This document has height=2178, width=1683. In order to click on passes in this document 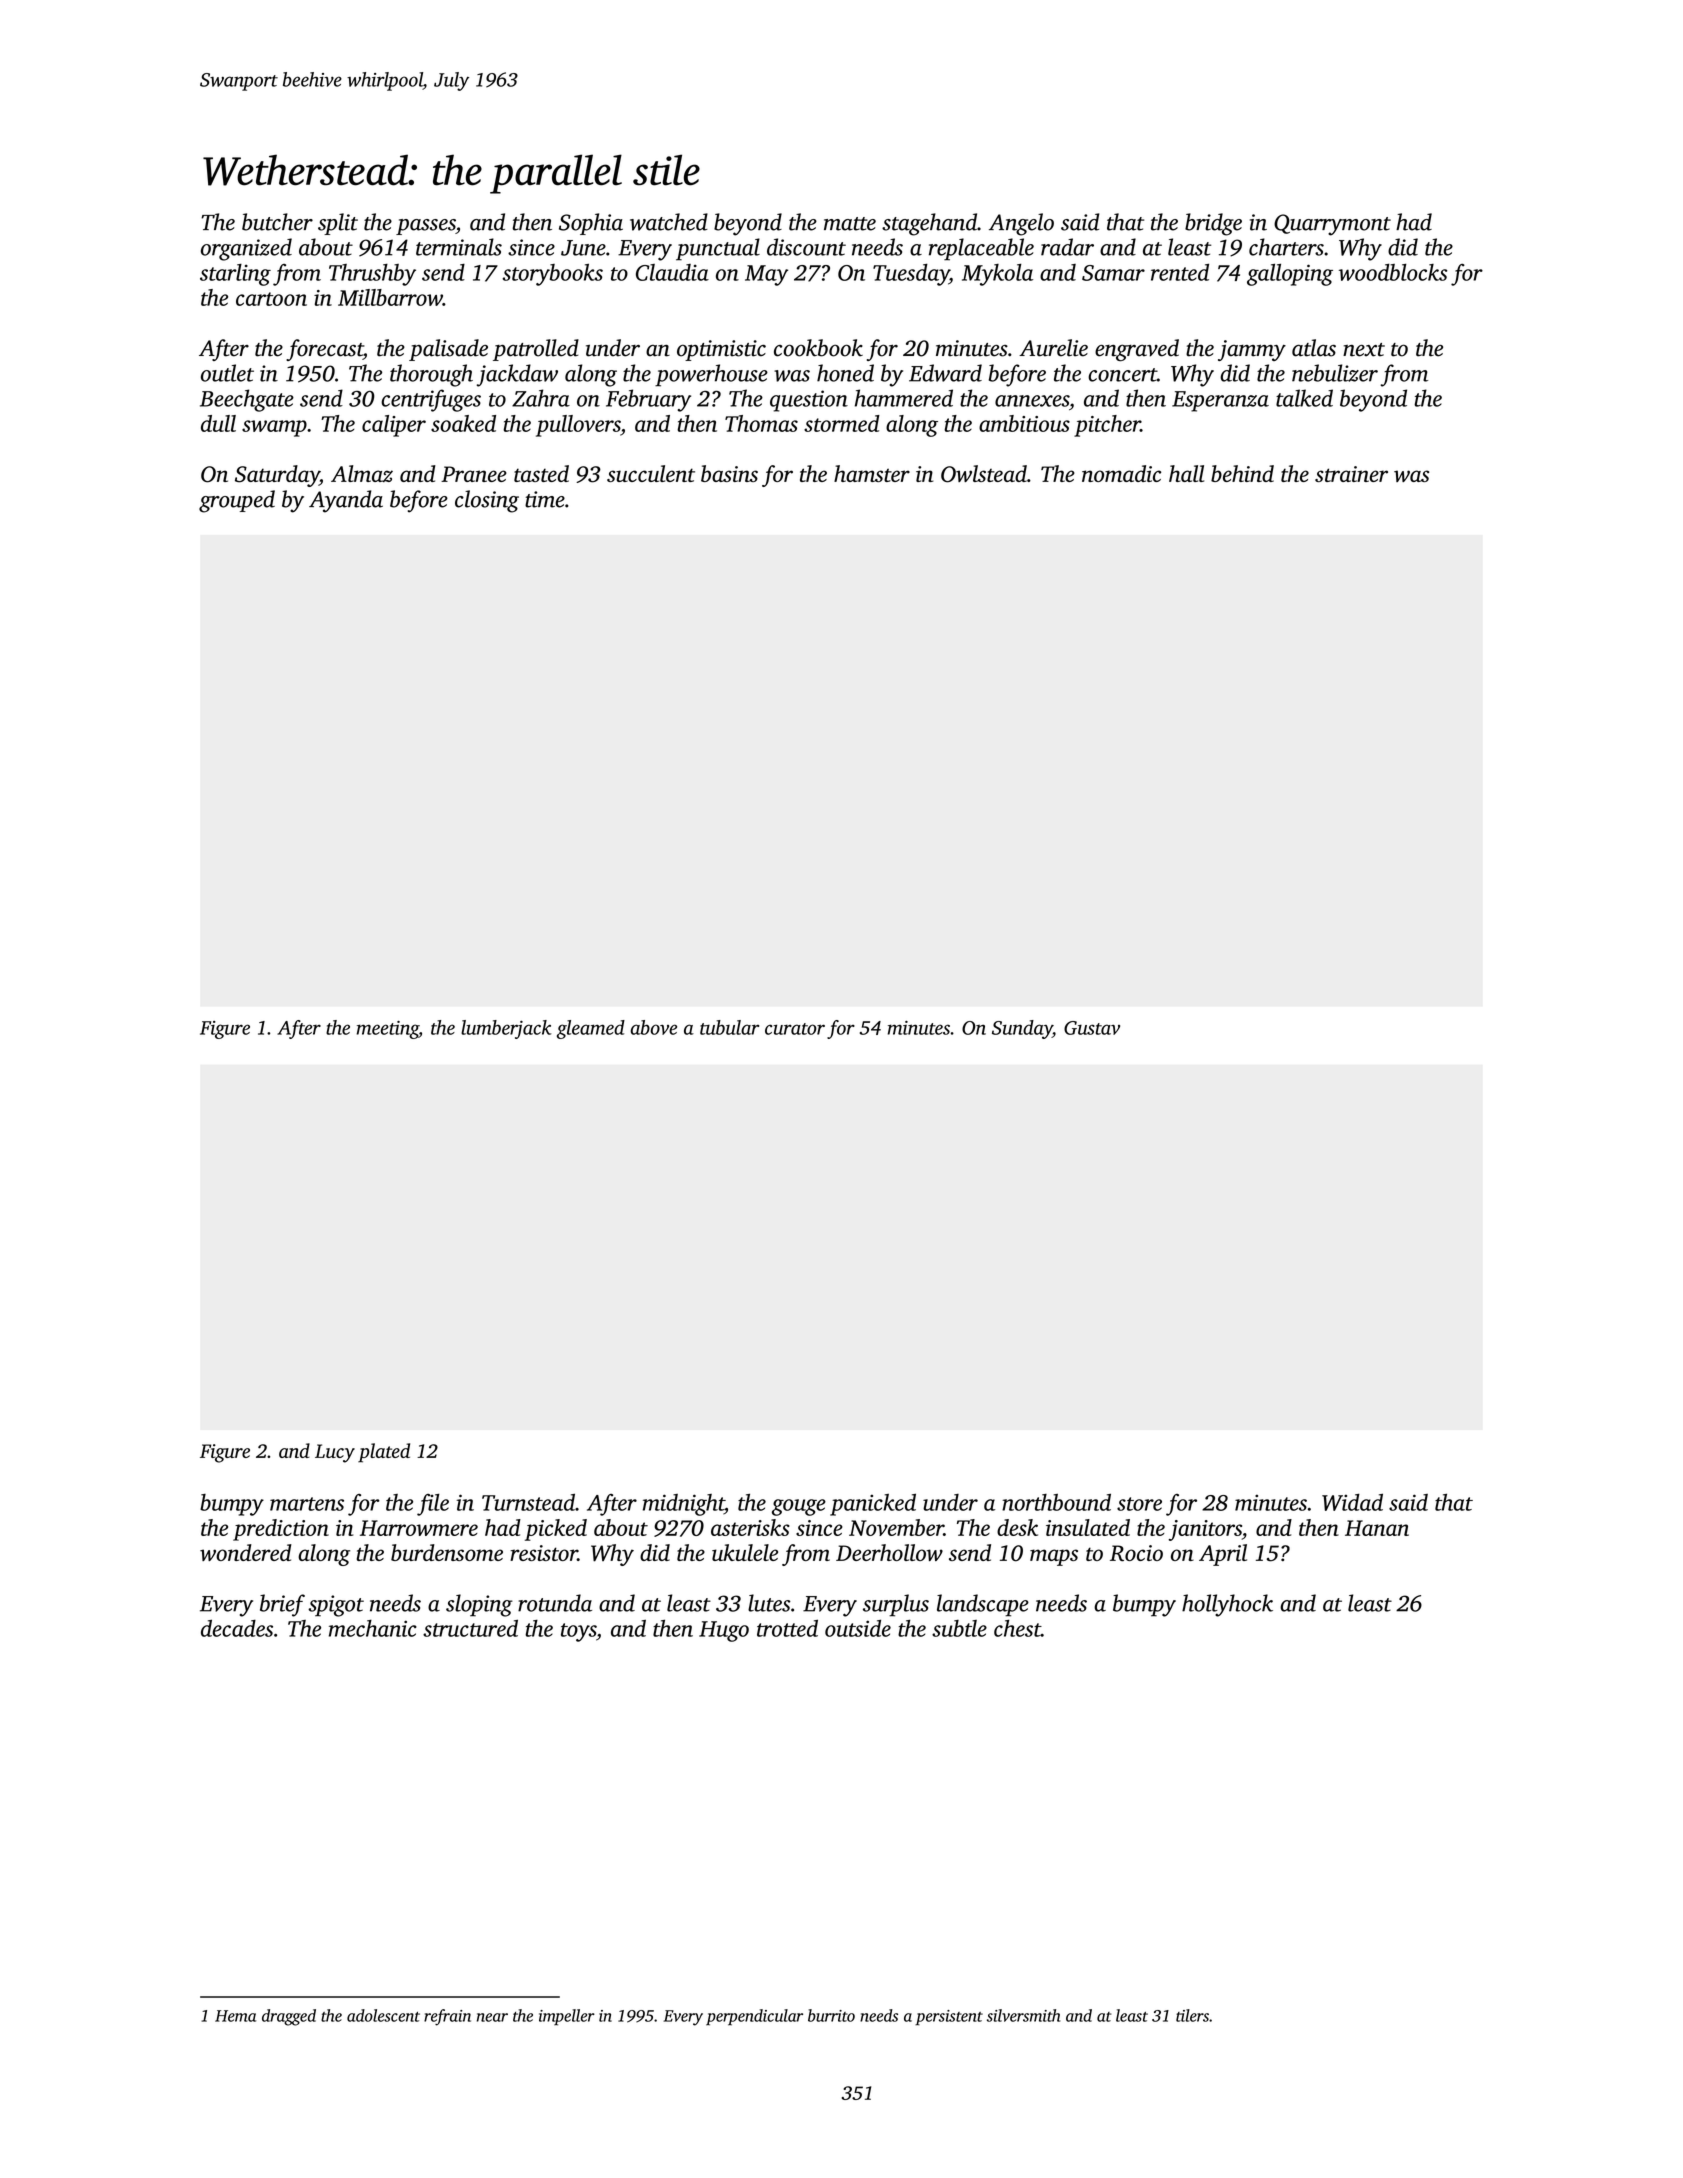, I will do `click(426, 227)`.
